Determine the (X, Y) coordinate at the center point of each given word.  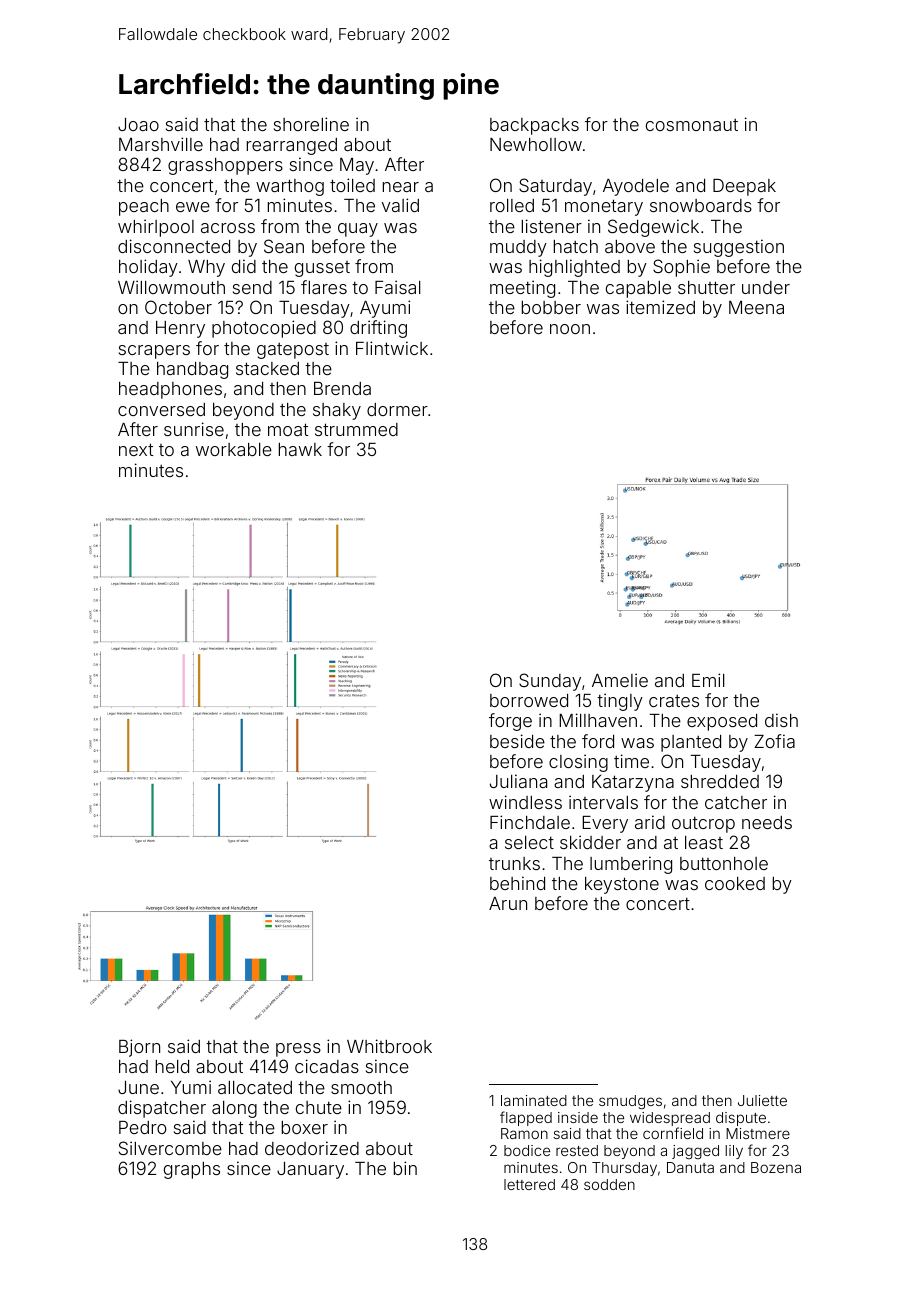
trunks (514, 863)
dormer (397, 409)
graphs (192, 1170)
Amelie (620, 680)
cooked (735, 883)
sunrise (194, 429)
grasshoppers (225, 166)
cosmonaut (692, 125)
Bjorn (139, 1048)
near (401, 187)
